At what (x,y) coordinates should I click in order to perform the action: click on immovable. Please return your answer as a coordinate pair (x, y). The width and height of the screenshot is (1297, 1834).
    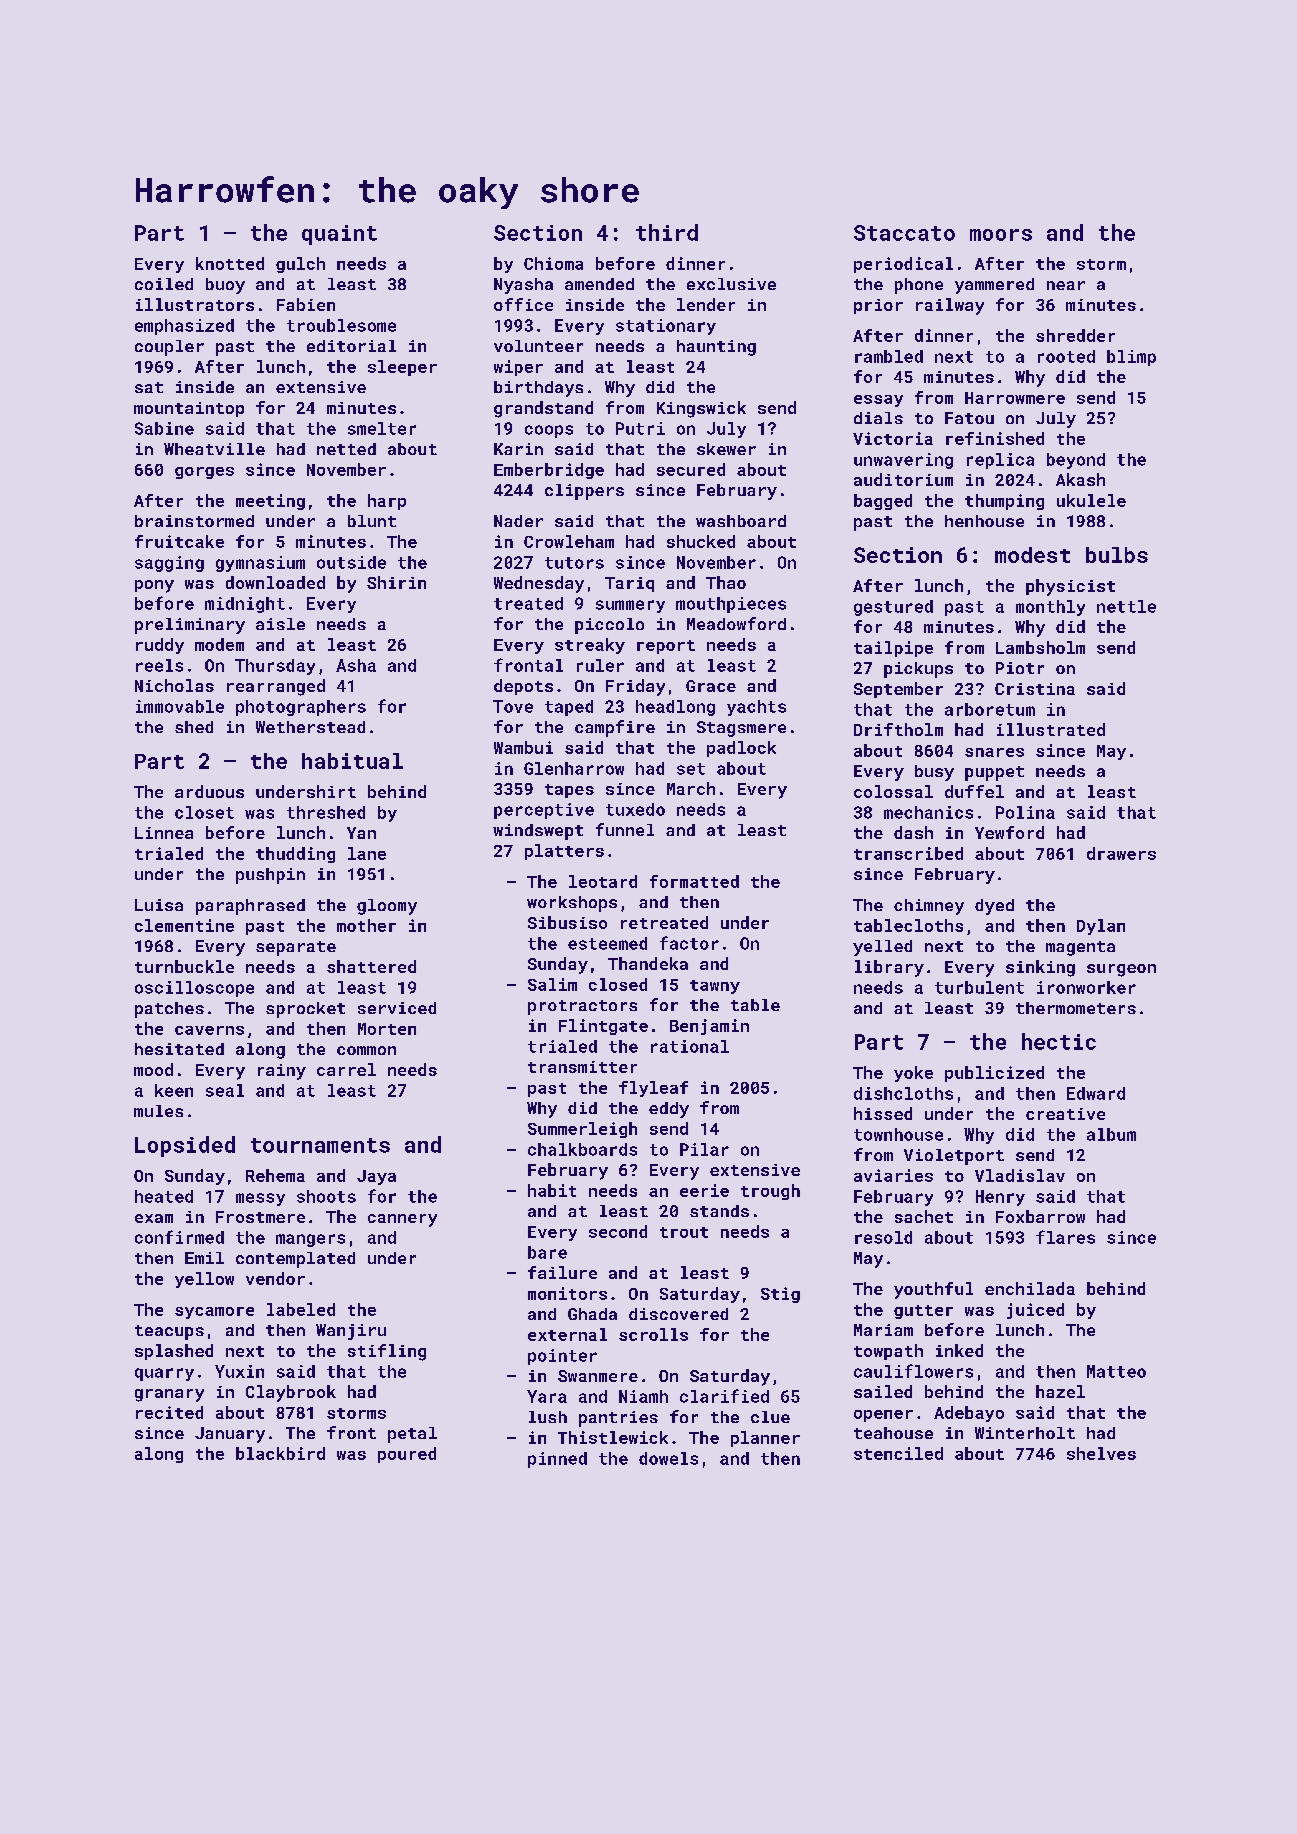
    Looking at the image, I should click on (180, 706).
